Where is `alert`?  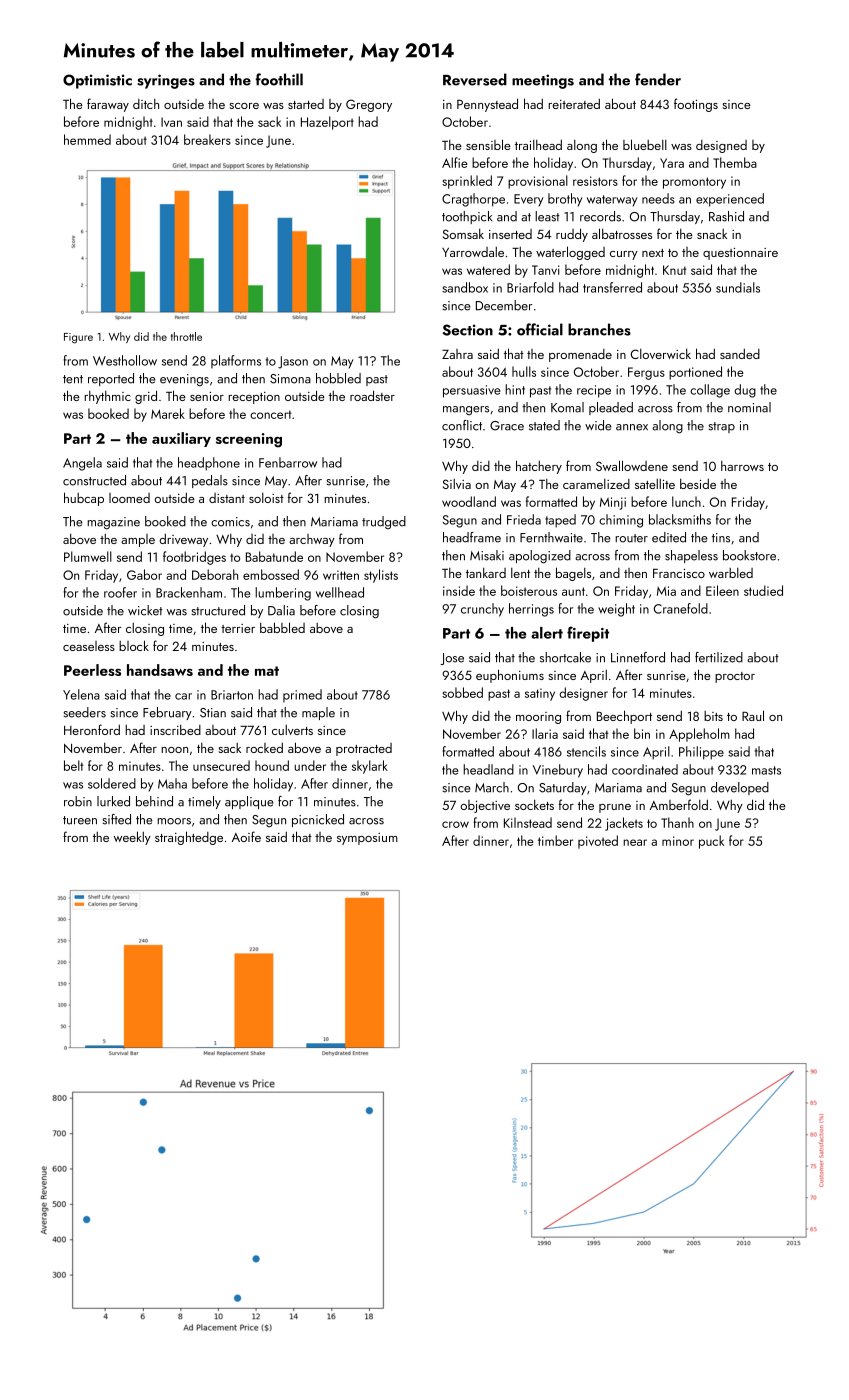 alert is located at coordinates (547, 633).
